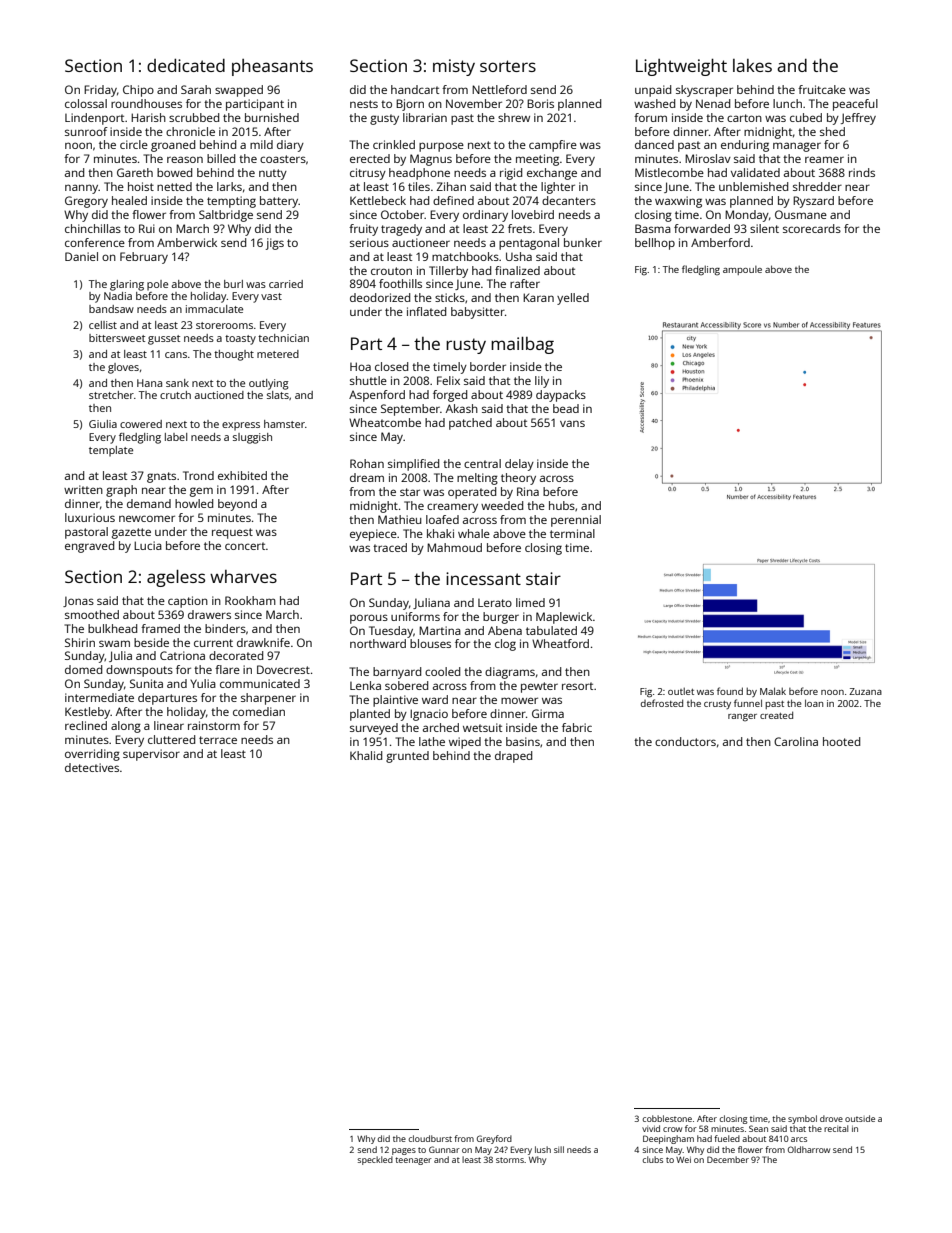  What do you see at coordinates (406, 685) in the image?
I see `sobered` at bounding box center [406, 685].
